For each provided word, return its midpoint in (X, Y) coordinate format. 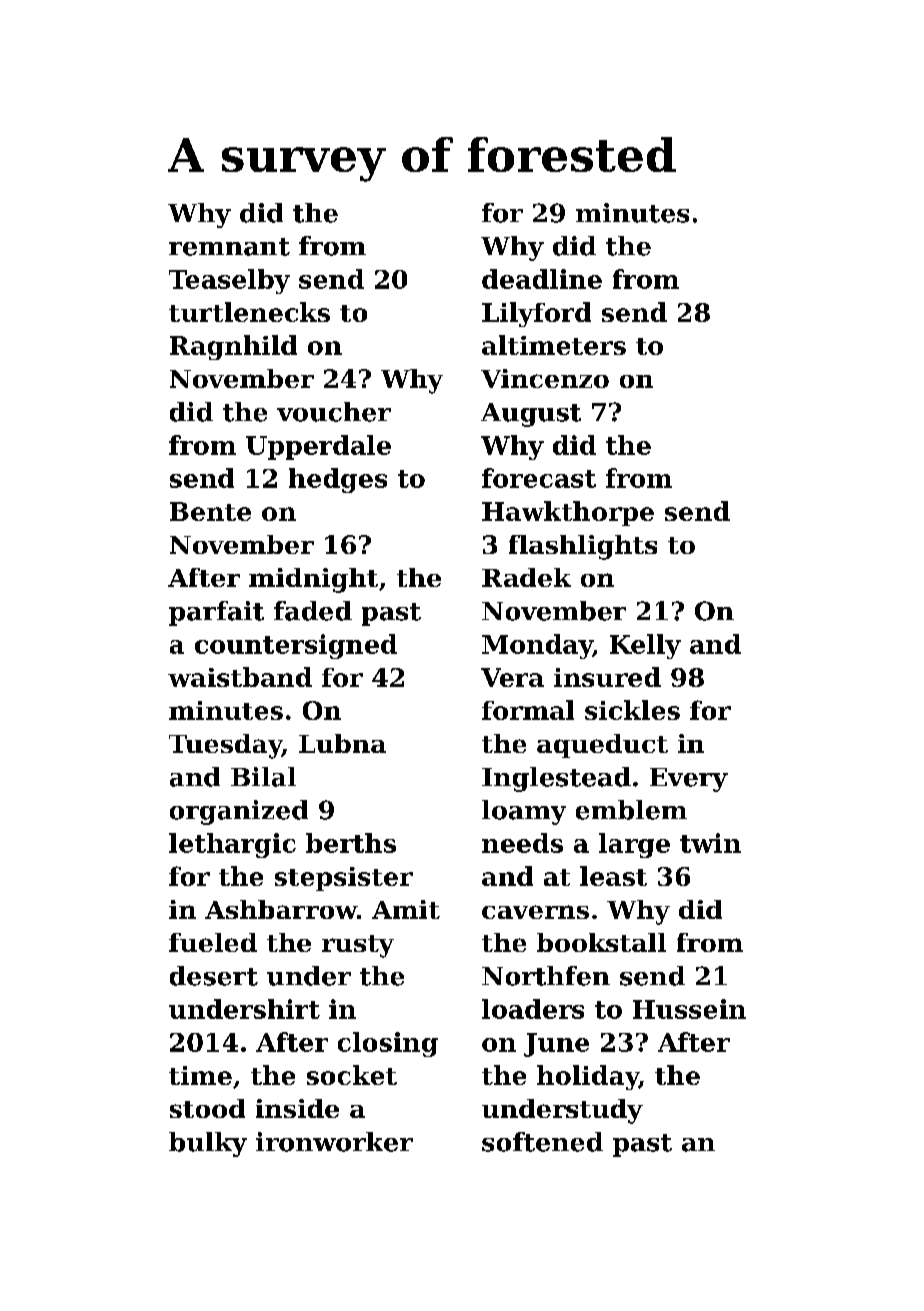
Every (689, 780)
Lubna (342, 743)
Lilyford (536, 314)
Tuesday (225, 746)
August (531, 415)
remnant (229, 247)
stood (207, 1108)
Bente (210, 511)
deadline (542, 279)
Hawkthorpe (568, 513)
